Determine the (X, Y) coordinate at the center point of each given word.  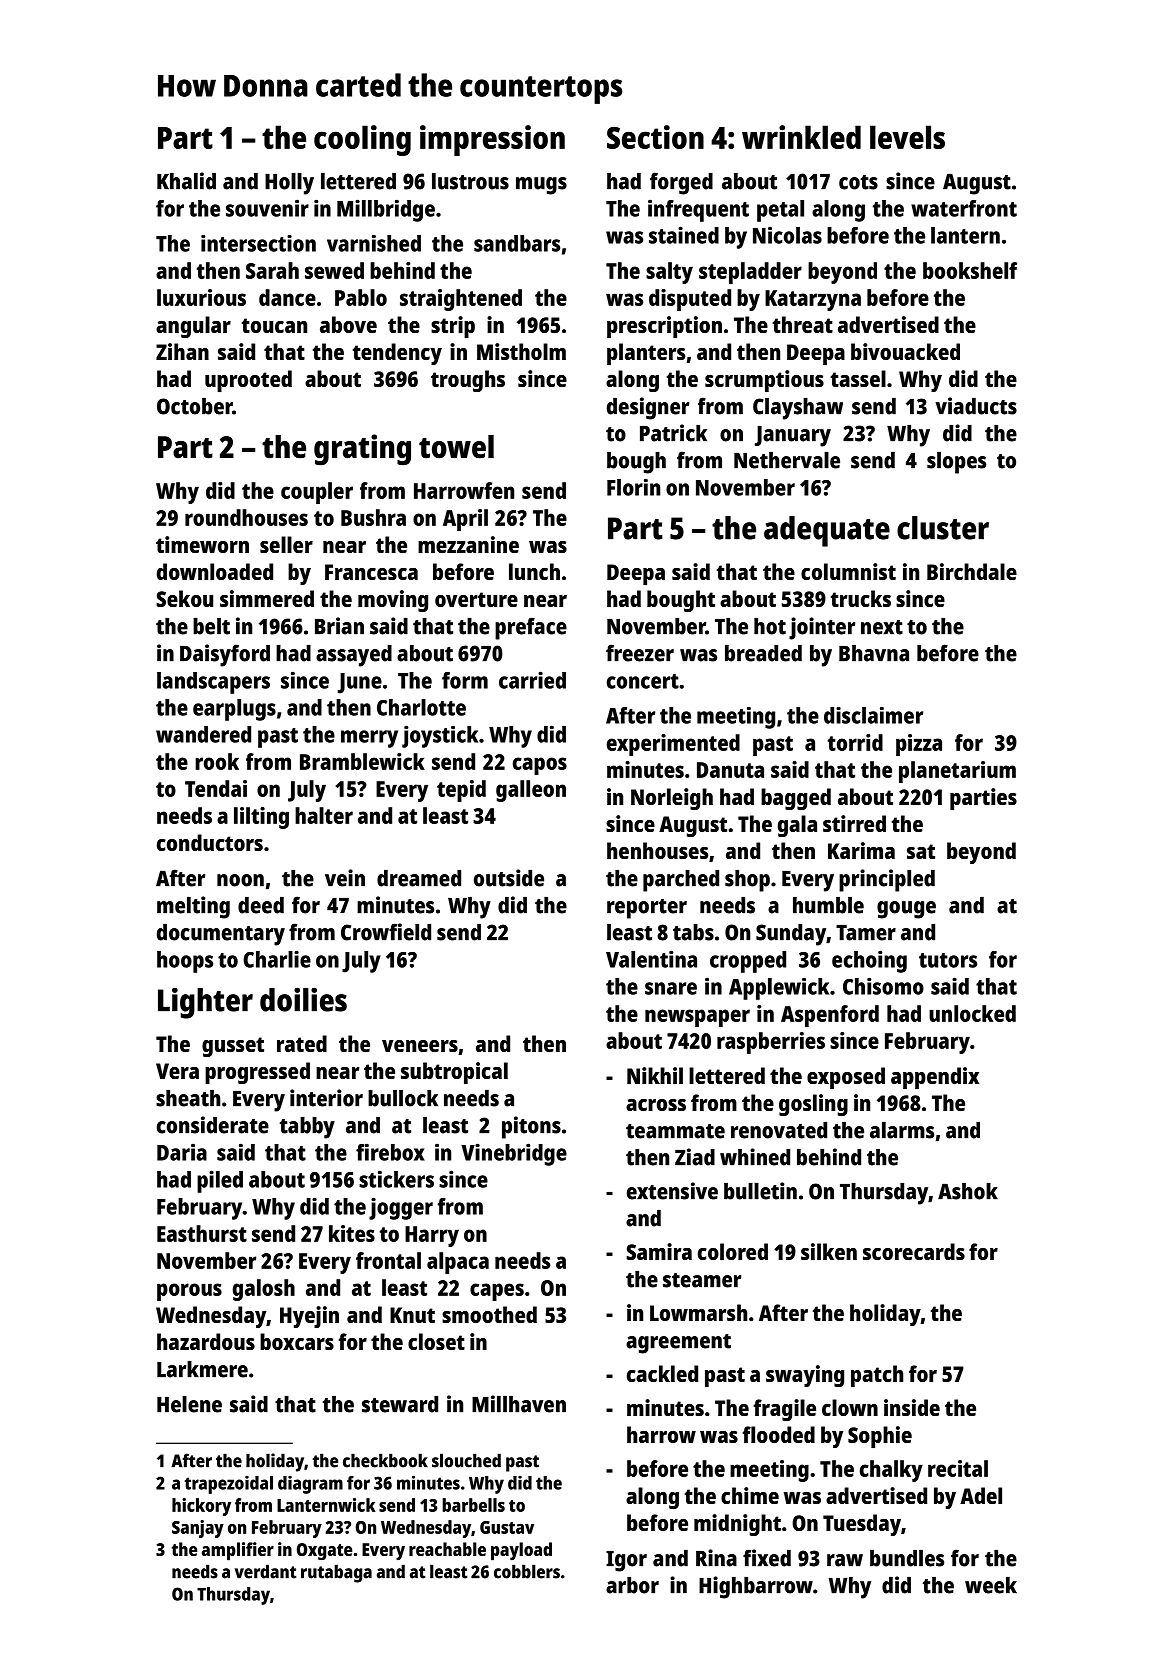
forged (681, 183)
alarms (902, 1130)
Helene (189, 1404)
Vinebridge (514, 1154)
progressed (257, 1073)
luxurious (201, 297)
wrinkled (801, 137)
